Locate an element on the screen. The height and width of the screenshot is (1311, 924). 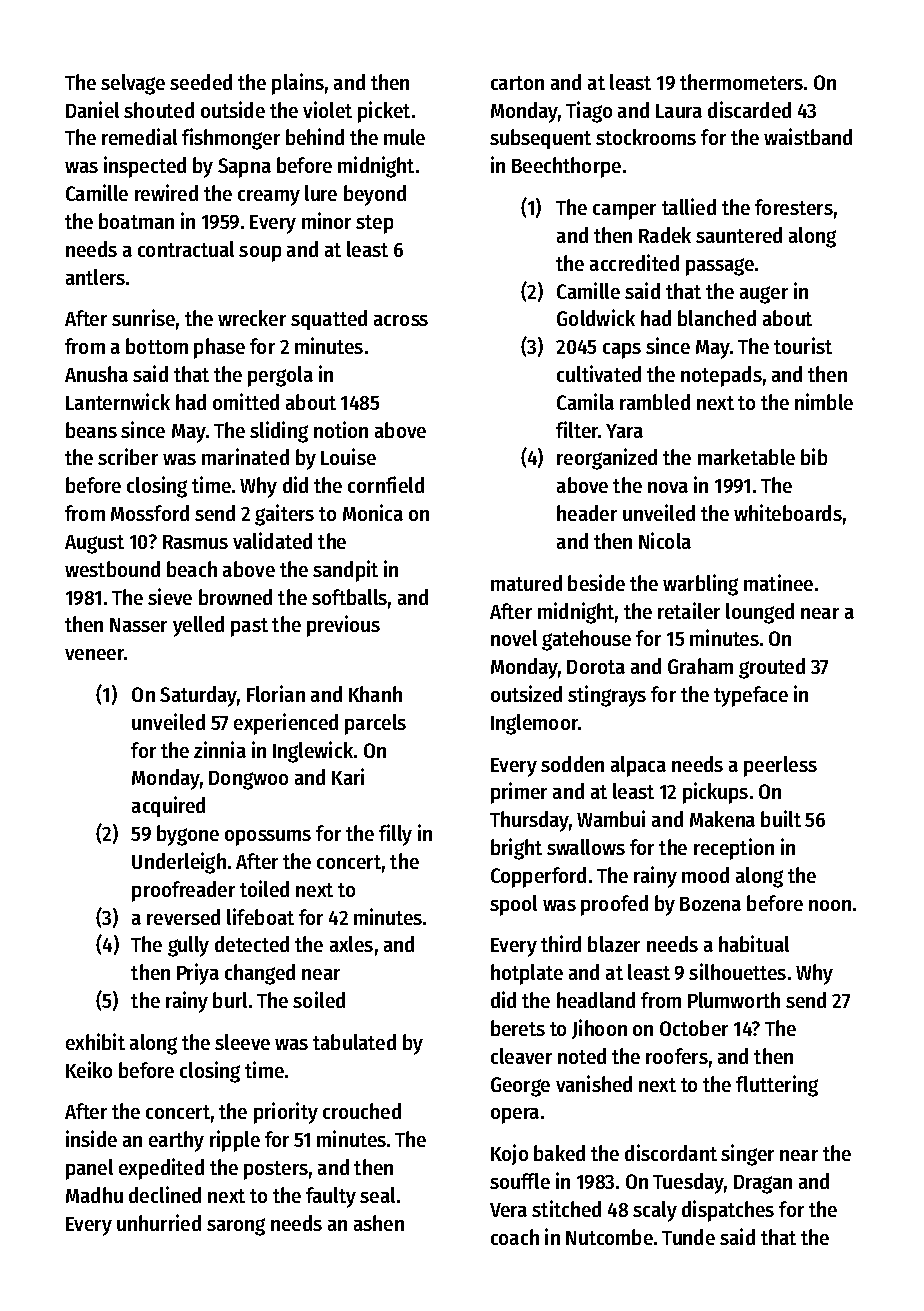
Tunde is located at coordinates (688, 1237).
